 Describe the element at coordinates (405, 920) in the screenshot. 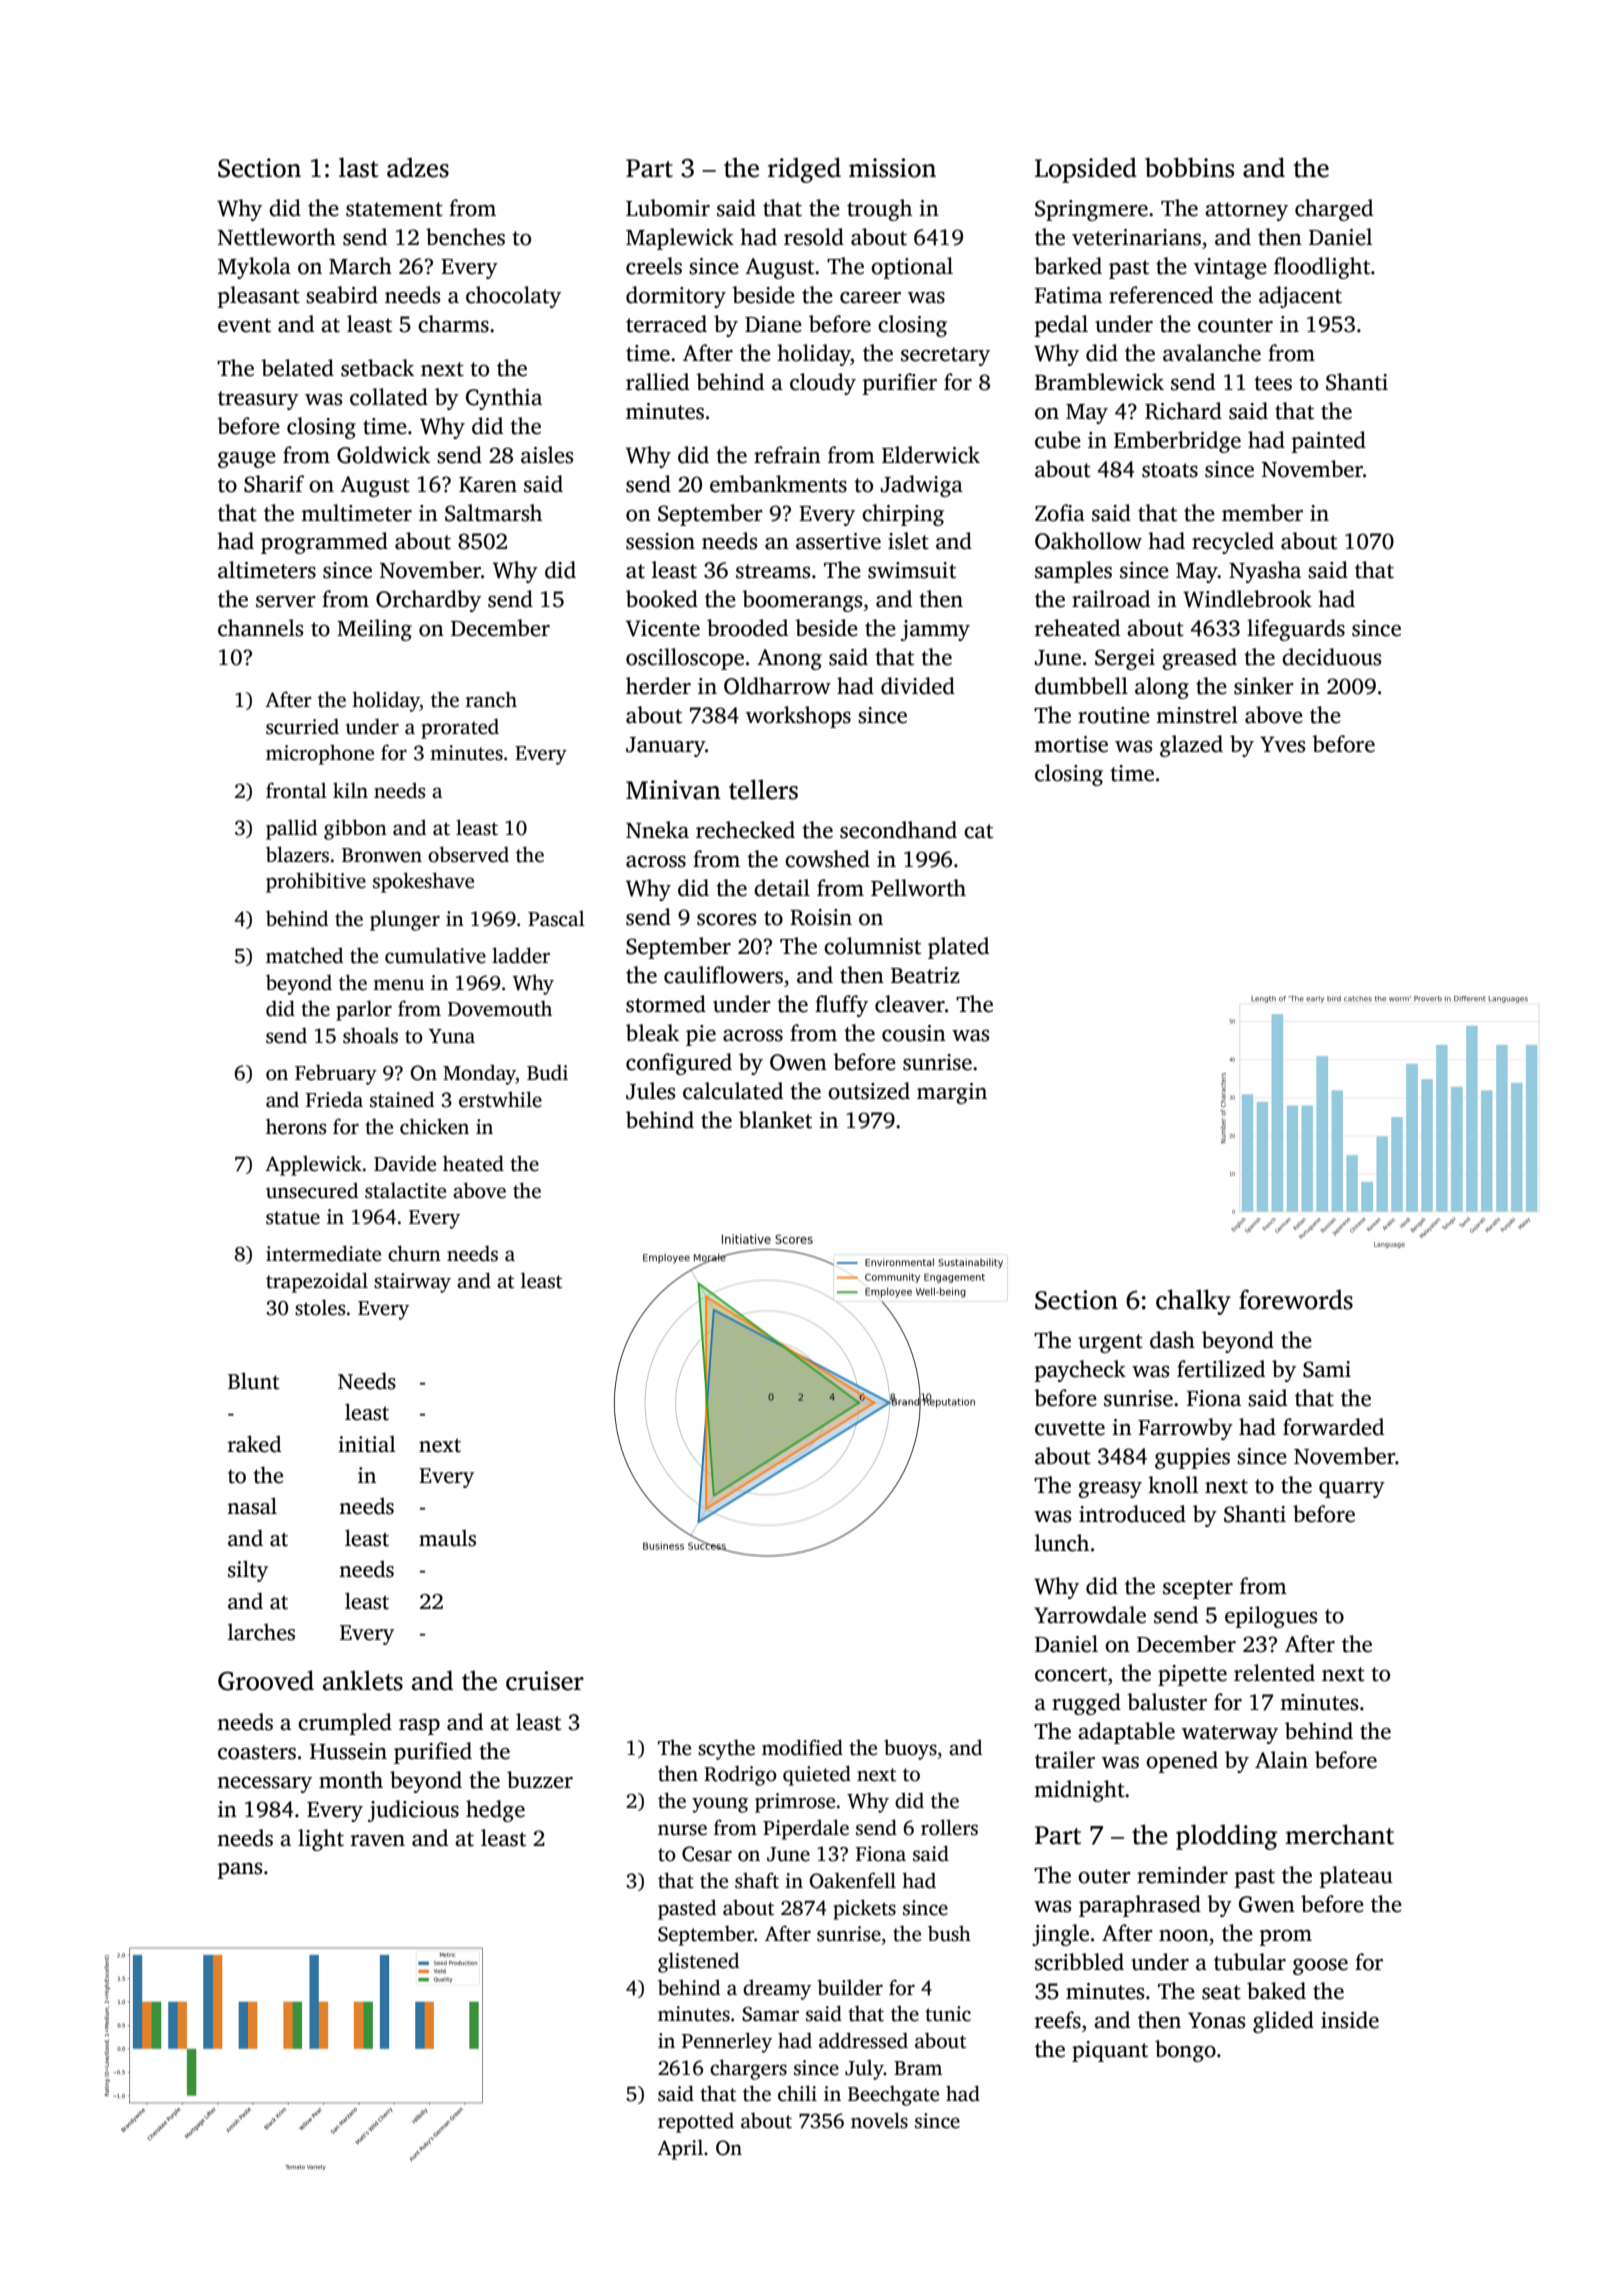

I see `plunger` at that location.
